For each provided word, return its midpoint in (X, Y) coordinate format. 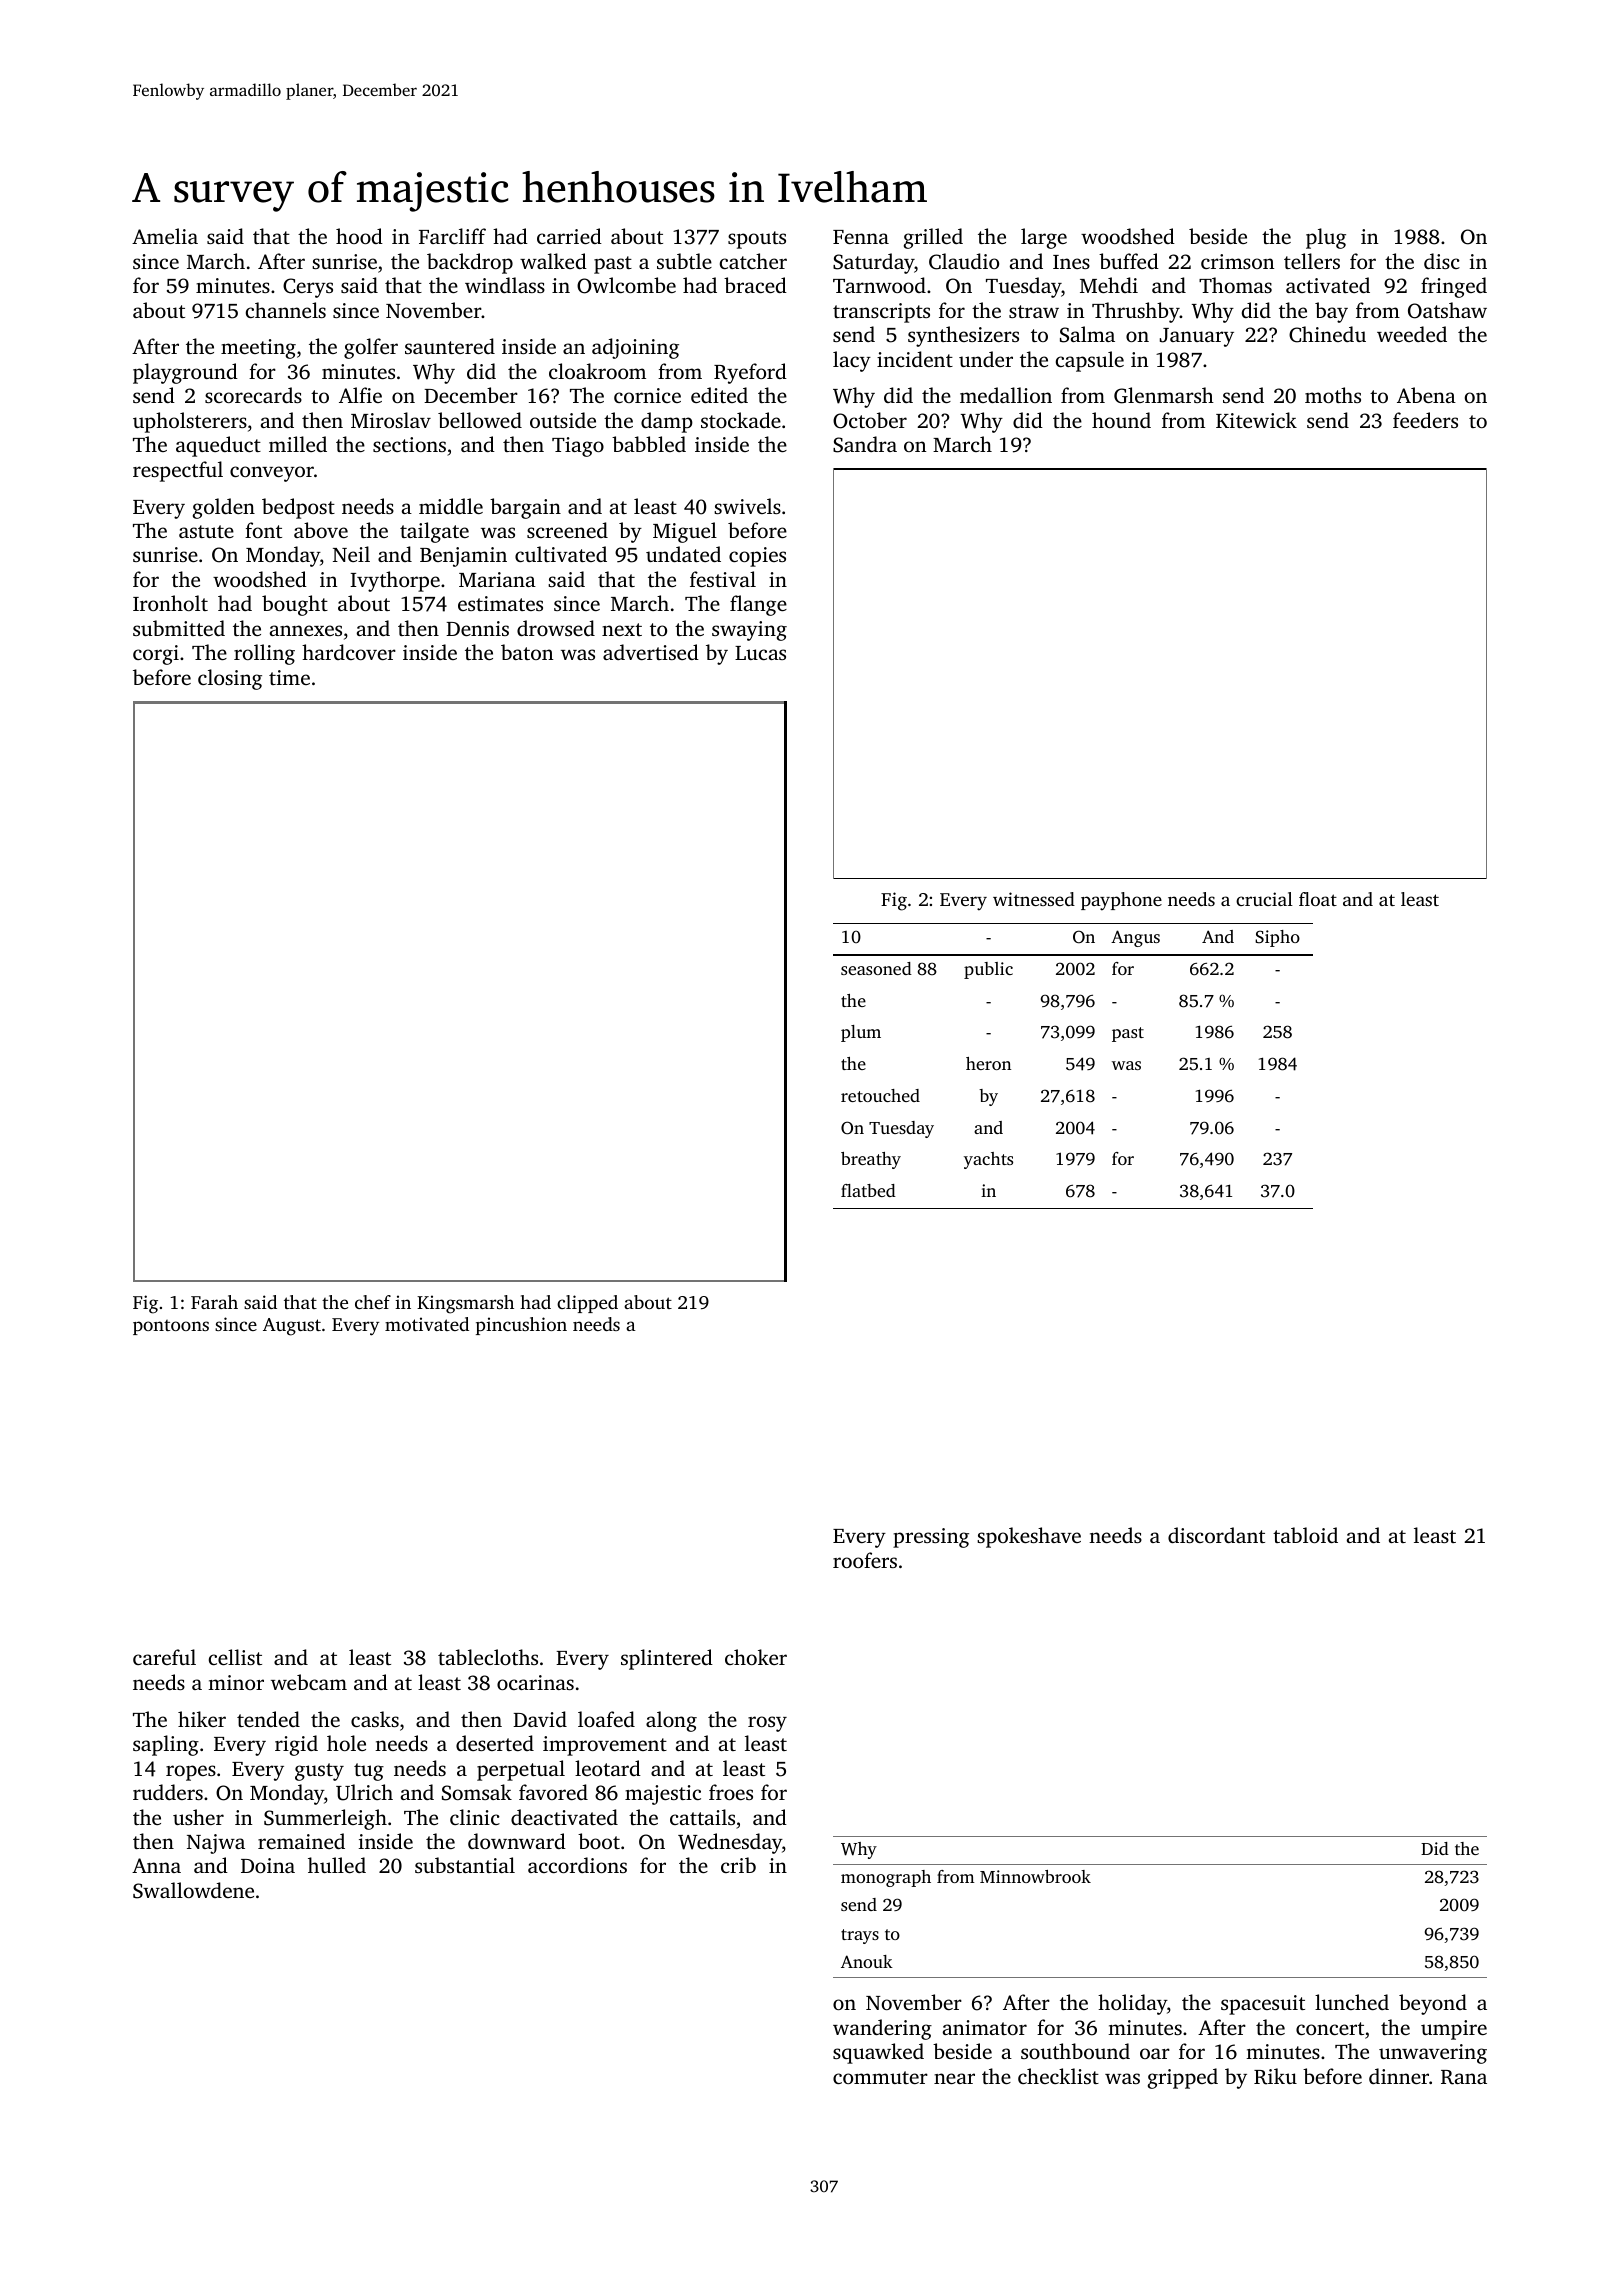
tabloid (1305, 1535)
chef (373, 1302)
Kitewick (1256, 420)
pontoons (171, 1327)
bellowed (480, 420)
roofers (865, 1560)
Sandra (865, 444)
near (954, 2078)
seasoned (876, 968)
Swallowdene (193, 1890)
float (1318, 899)
